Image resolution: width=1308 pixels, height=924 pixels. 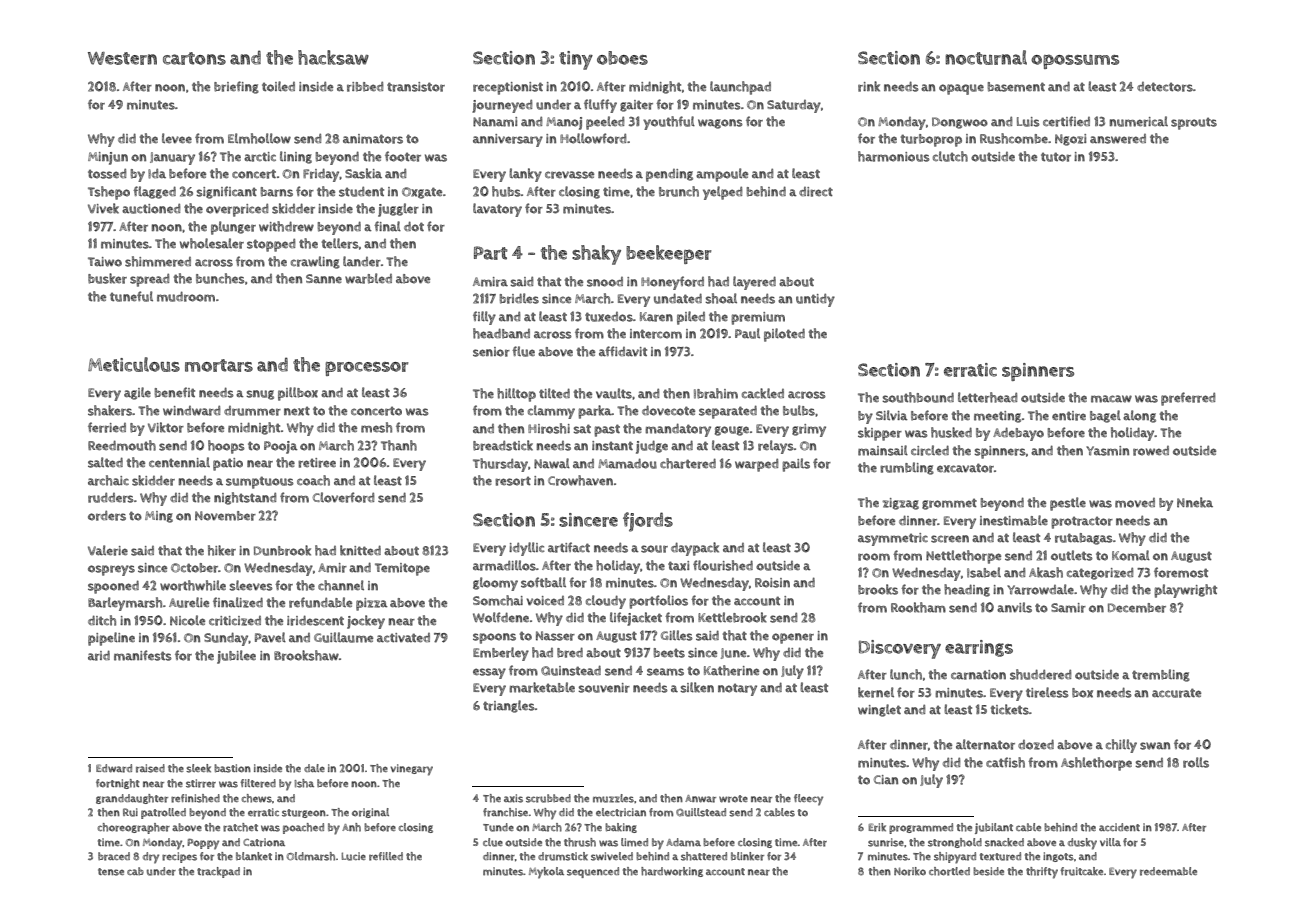 I want to click on Roisin, so click(x=772, y=583).
